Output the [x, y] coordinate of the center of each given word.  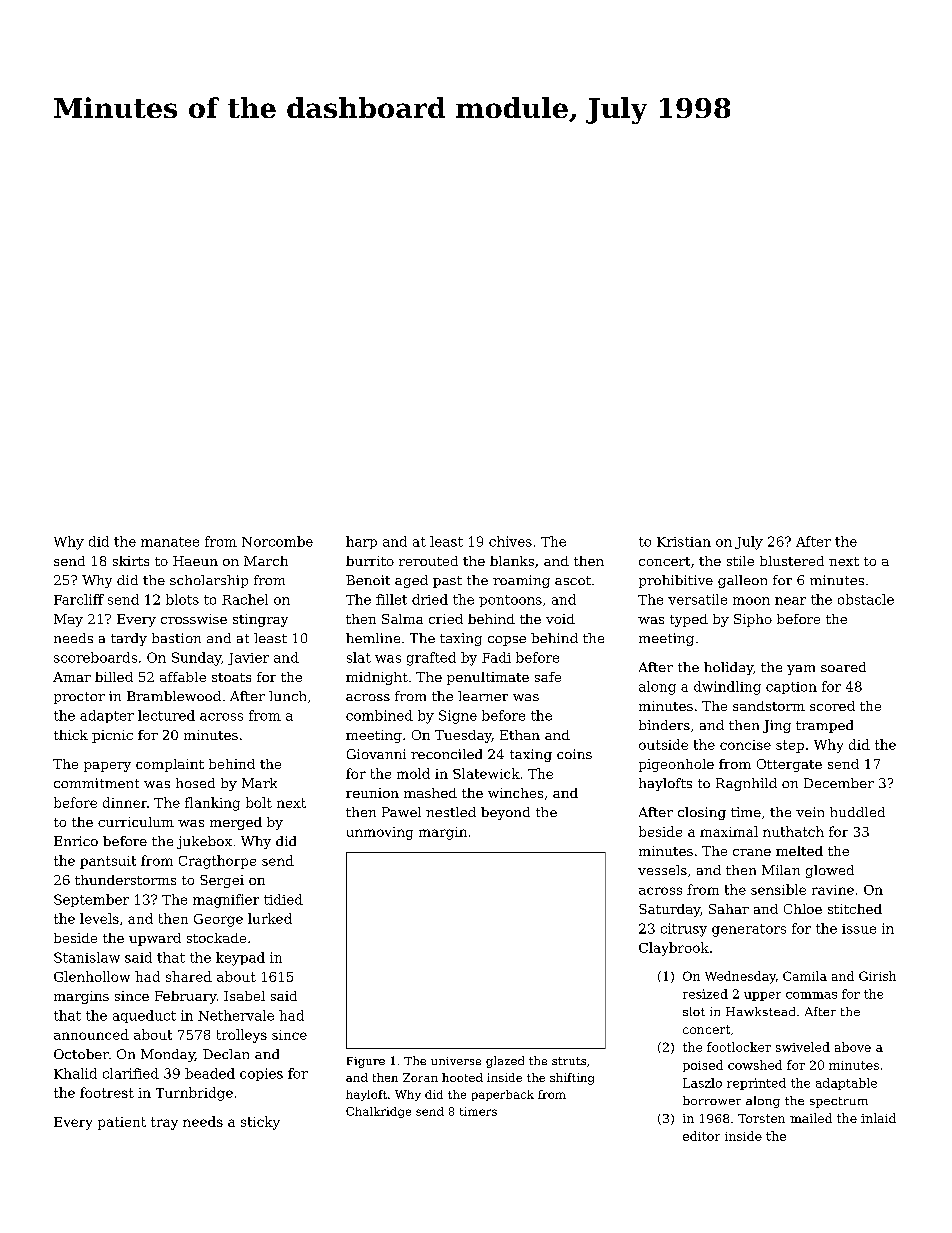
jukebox [204, 842]
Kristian [684, 542]
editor [701, 1136]
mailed [811, 1118]
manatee [170, 542]
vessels [662, 870]
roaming [521, 581]
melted [799, 851]
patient [122, 1123]
